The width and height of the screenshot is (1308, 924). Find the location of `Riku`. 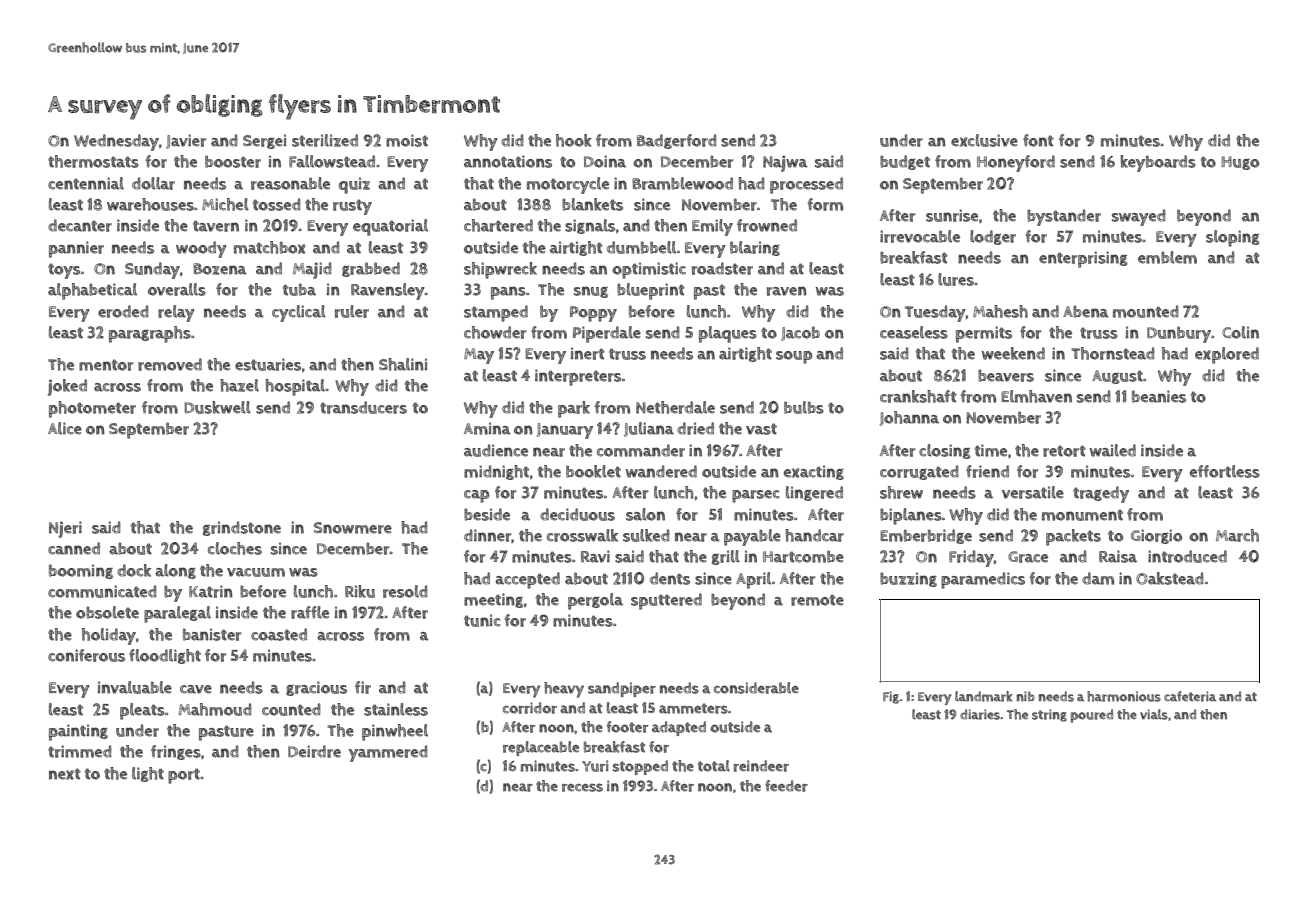

Riku is located at coordinates (360, 591).
